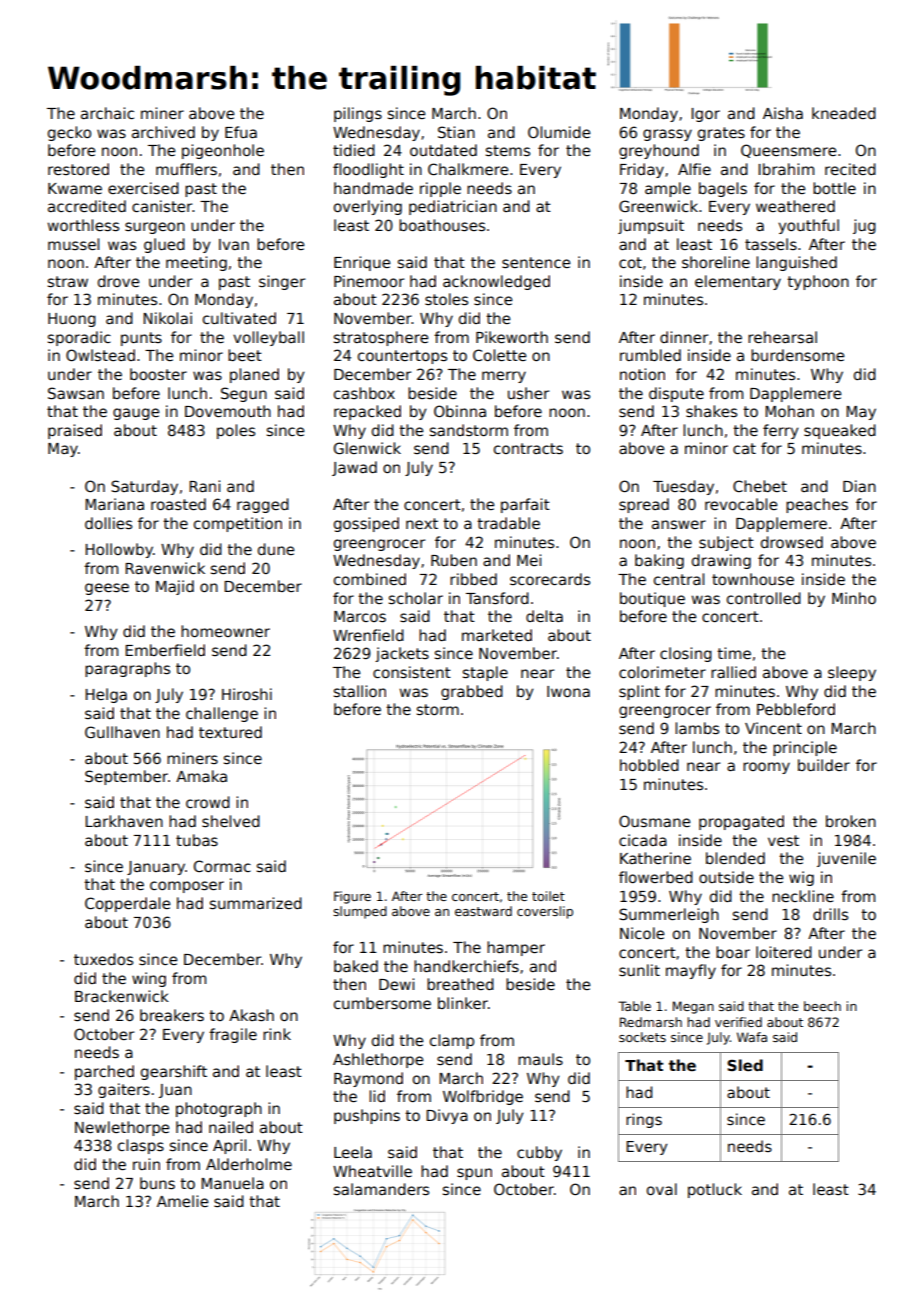 This document has height=1308, width=924. What do you see at coordinates (122, 732) in the document?
I see `Gullhaven` at bounding box center [122, 732].
